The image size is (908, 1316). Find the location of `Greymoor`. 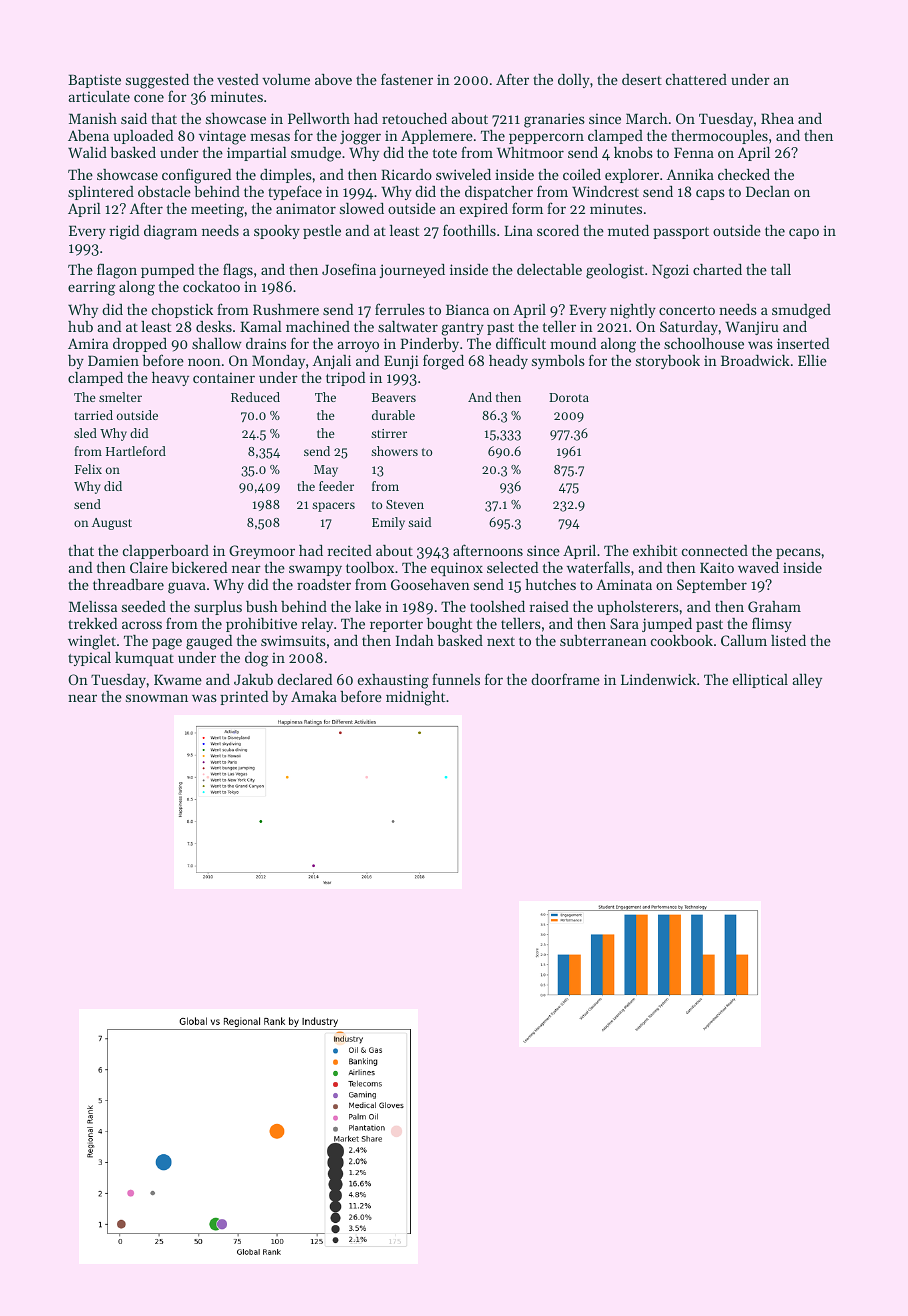

Greymoor is located at coordinates (262, 552).
